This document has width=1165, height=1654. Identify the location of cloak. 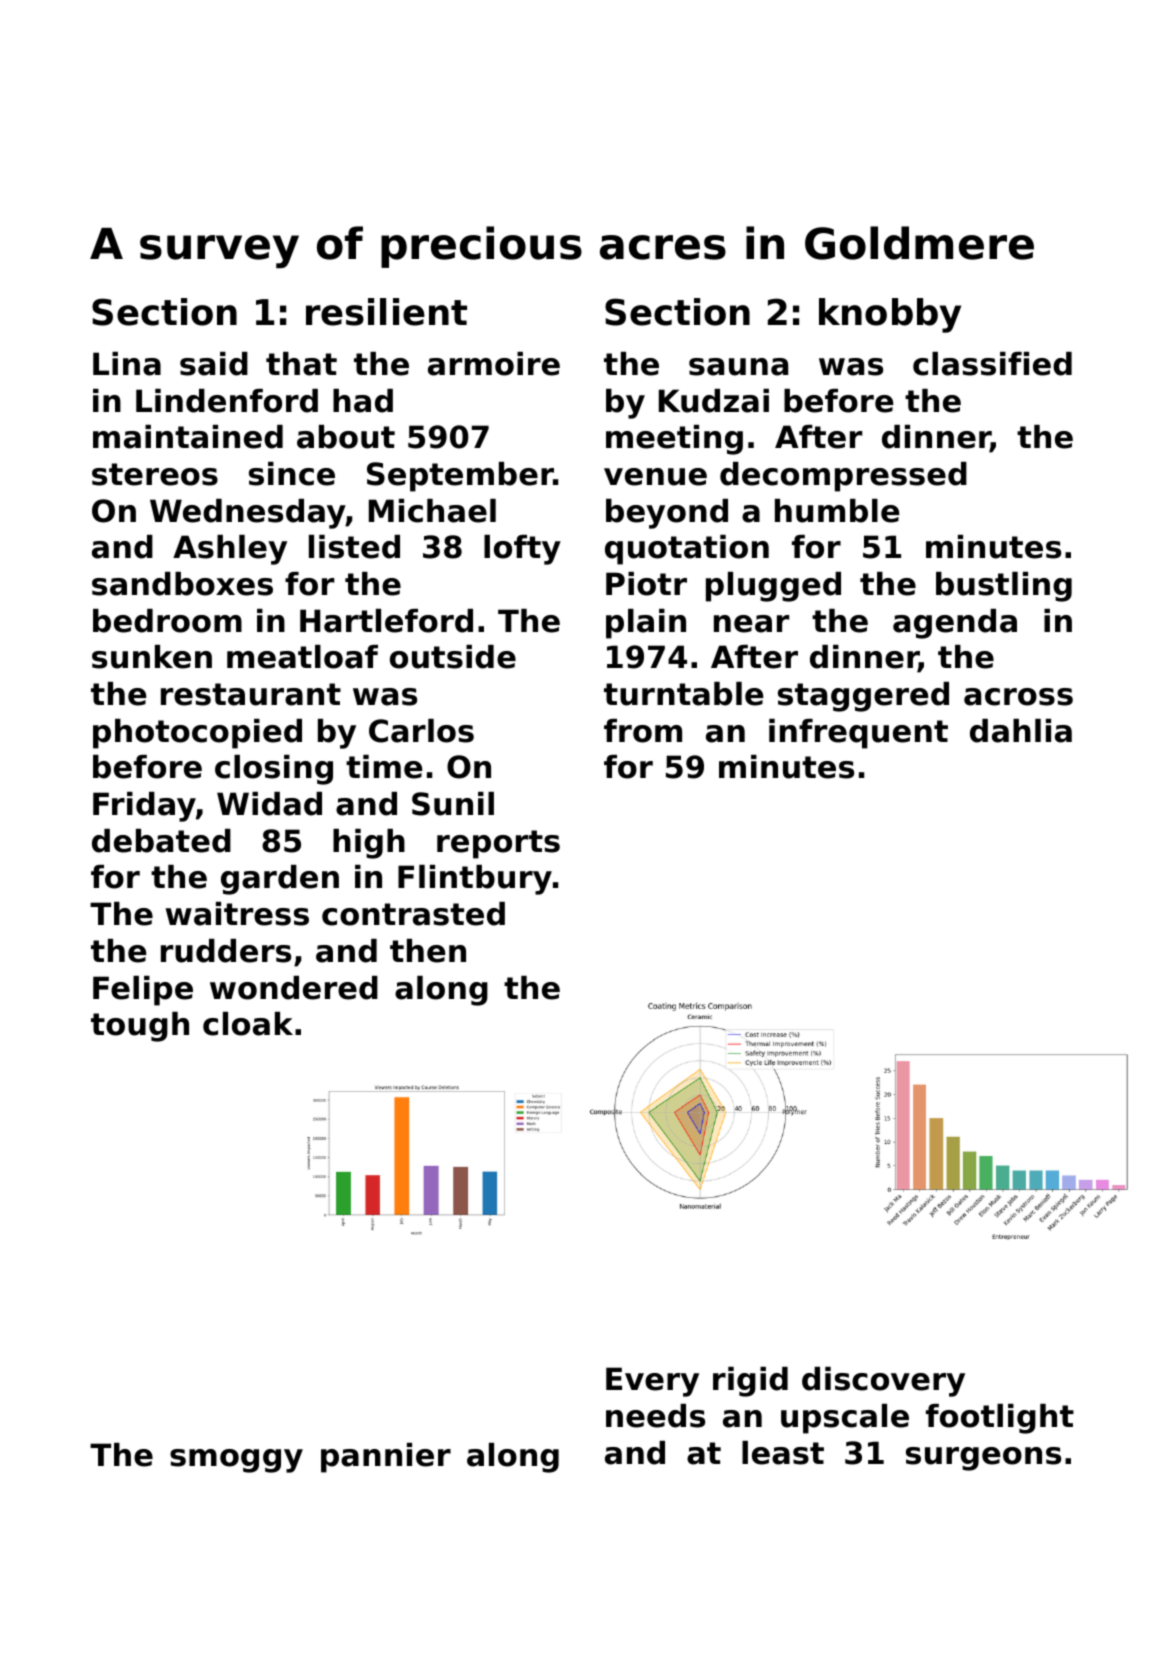
(248, 1024).
